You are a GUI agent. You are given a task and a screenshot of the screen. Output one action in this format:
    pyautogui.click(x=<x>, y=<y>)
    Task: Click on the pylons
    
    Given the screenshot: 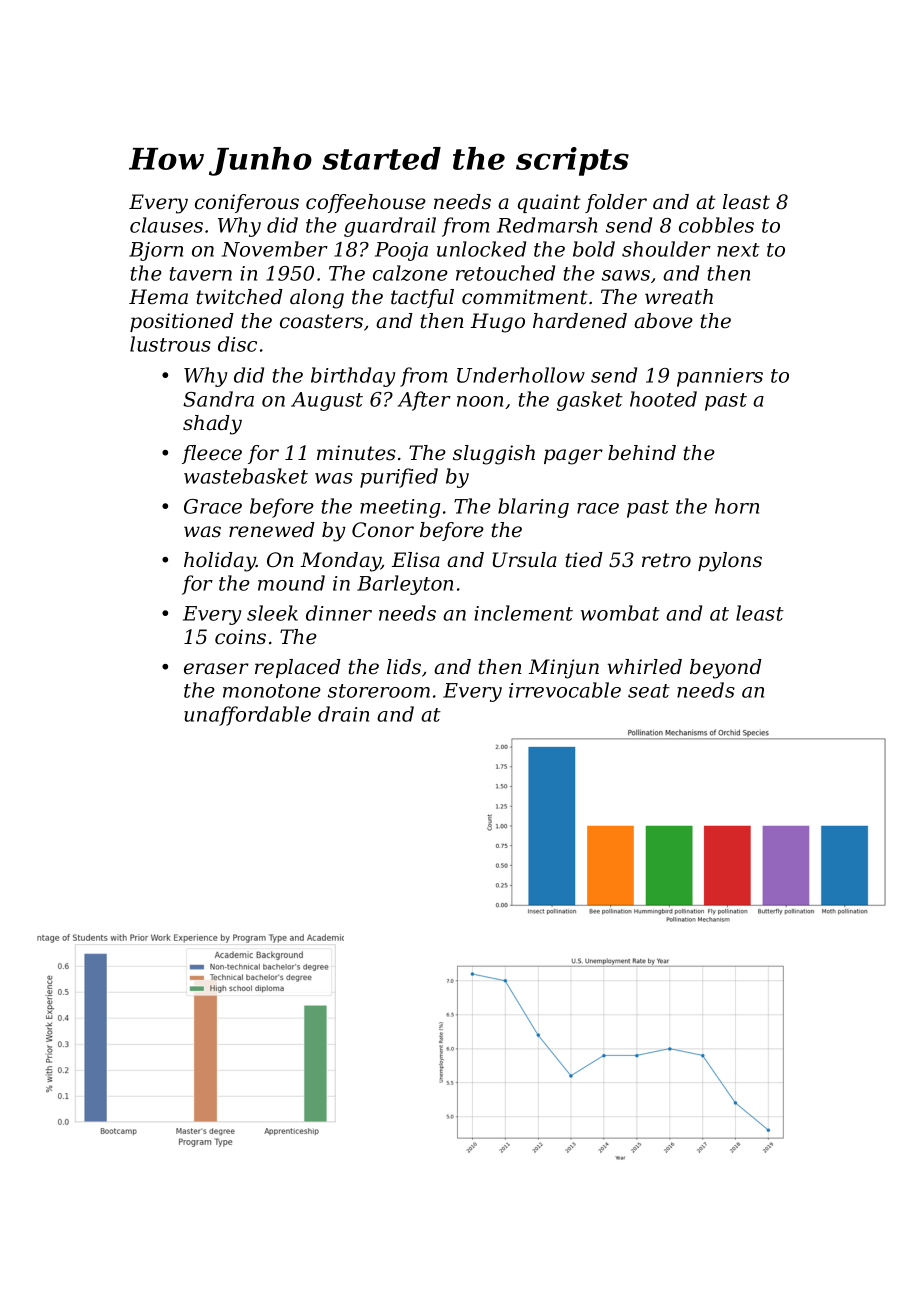 What is the action you would take?
    pyautogui.click(x=730, y=562)
